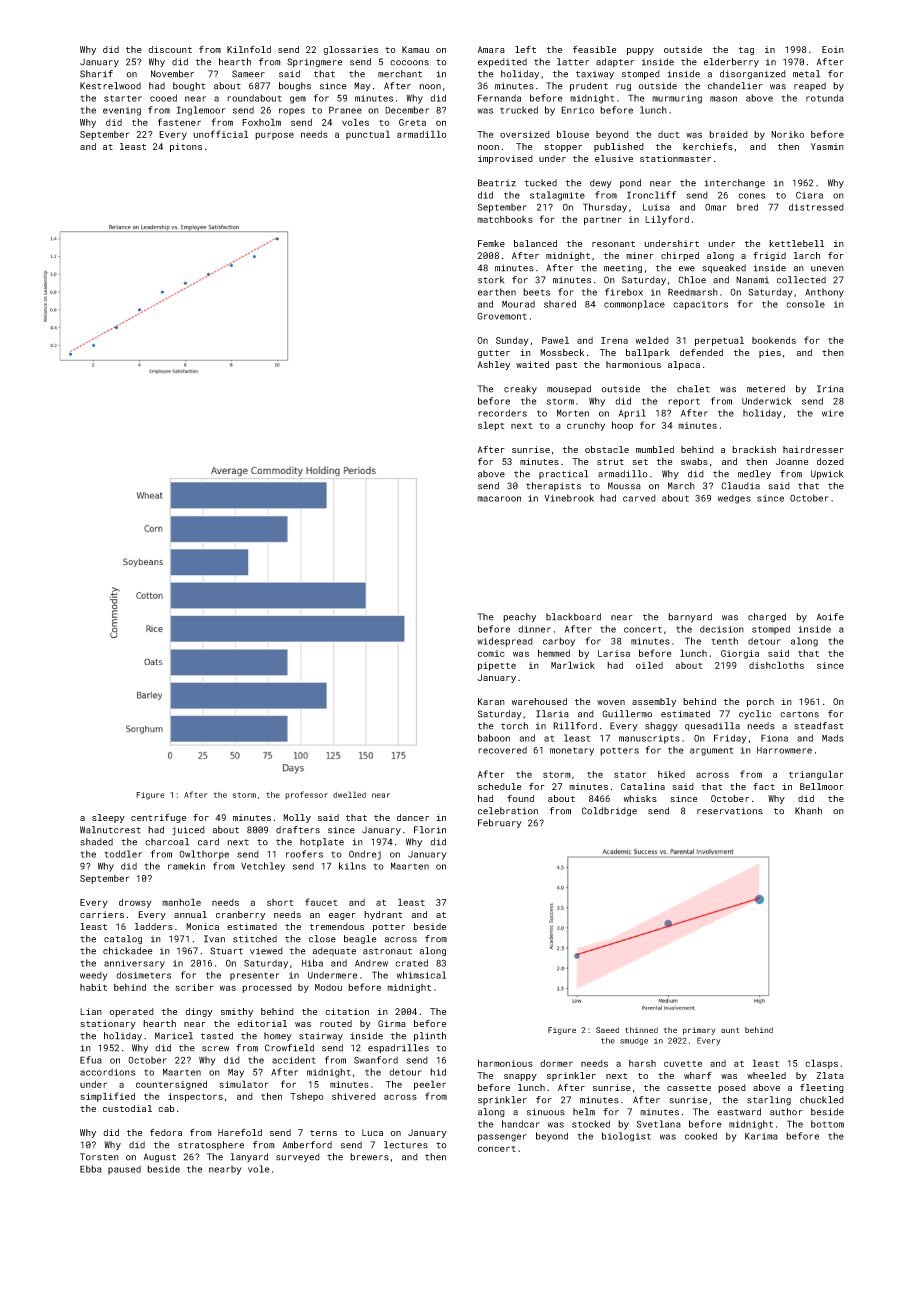  What do you see at coordinates (655, 449) in the screenshot?
I see `mumbled` at bounding box center [655, 449].
